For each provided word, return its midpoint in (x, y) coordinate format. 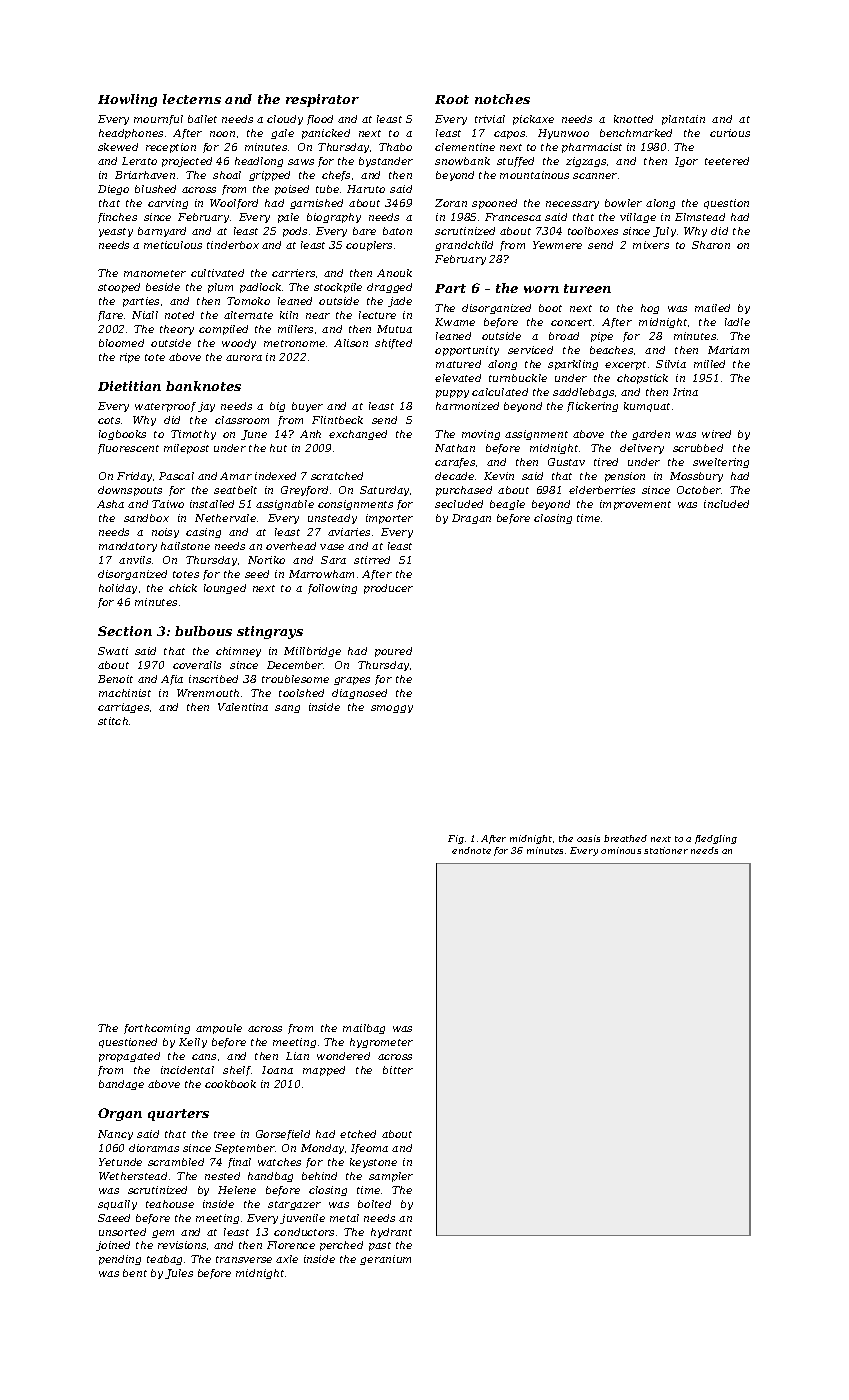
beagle (507, 505)
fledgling (716, 839)
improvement (635, 505)
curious (730, 133)
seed (257, 574)
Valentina (243, 707)
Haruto (366, 189)
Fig (456, 839)
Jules (179, 1274)
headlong (259, 162)
